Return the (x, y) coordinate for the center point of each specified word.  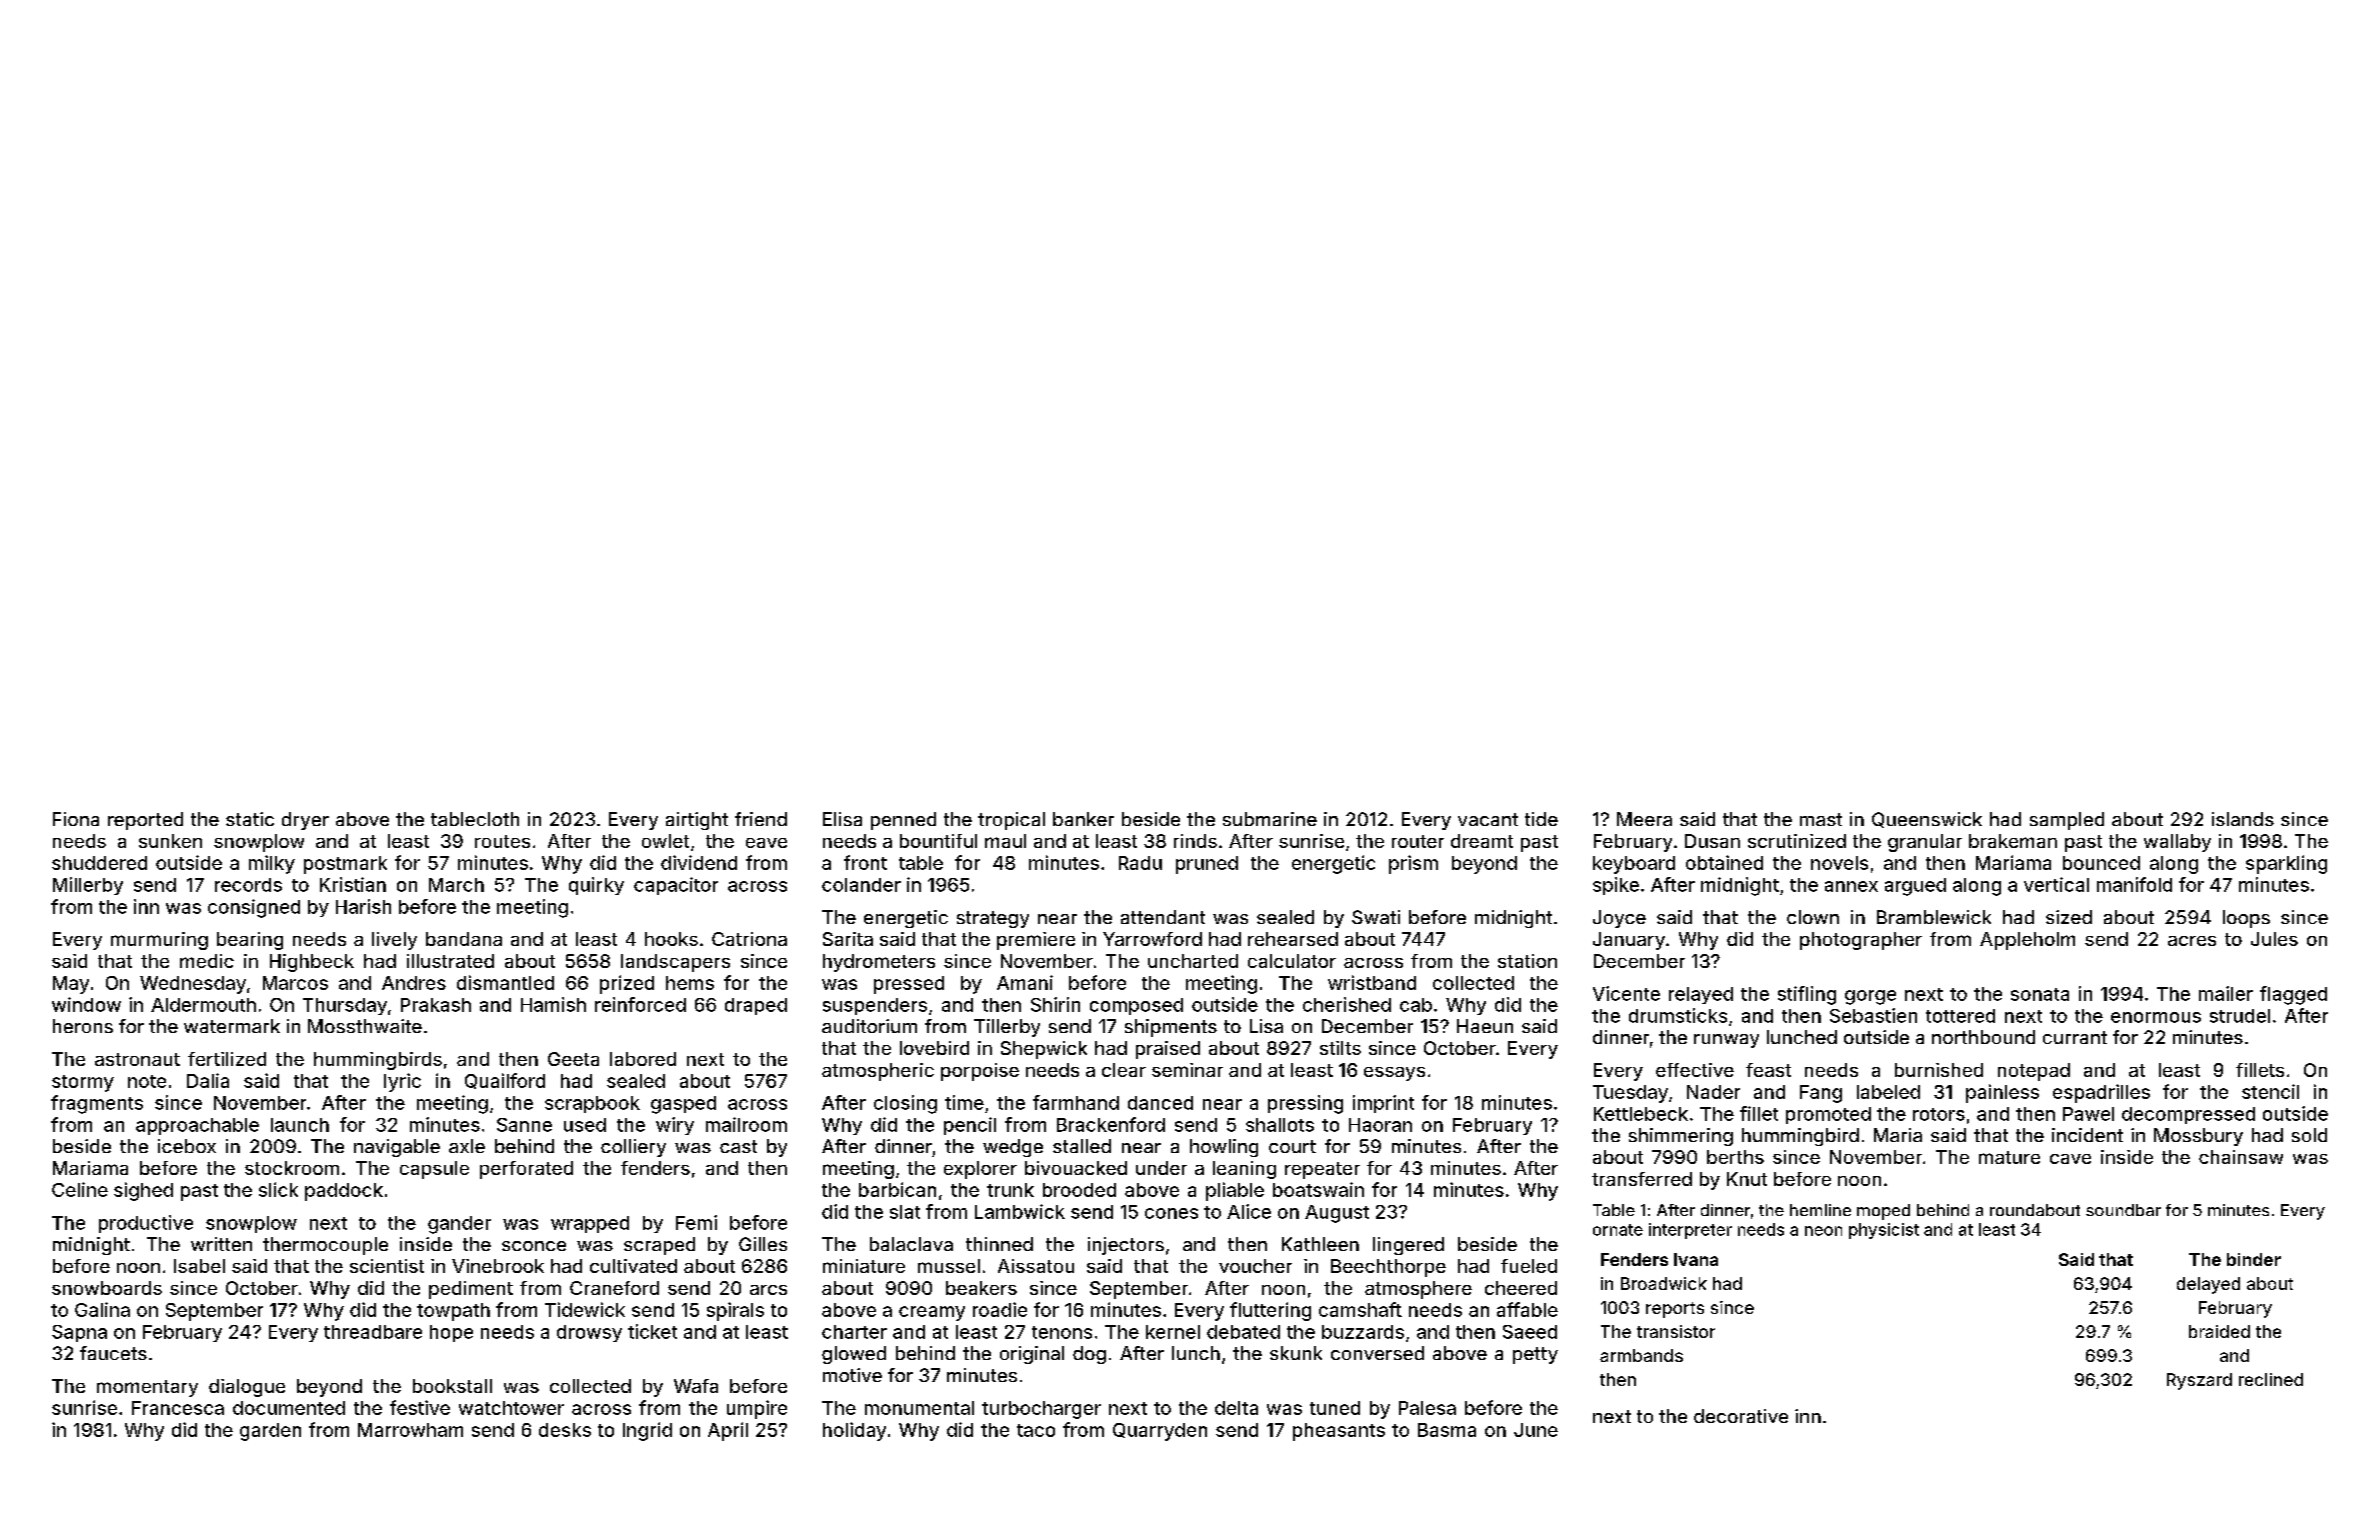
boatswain (1318, 1189)
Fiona (76, 819)
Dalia (208, 1080)
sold (2309, 1135)
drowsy (589, 1333)
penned (903, 821)
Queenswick (1927, 820)
